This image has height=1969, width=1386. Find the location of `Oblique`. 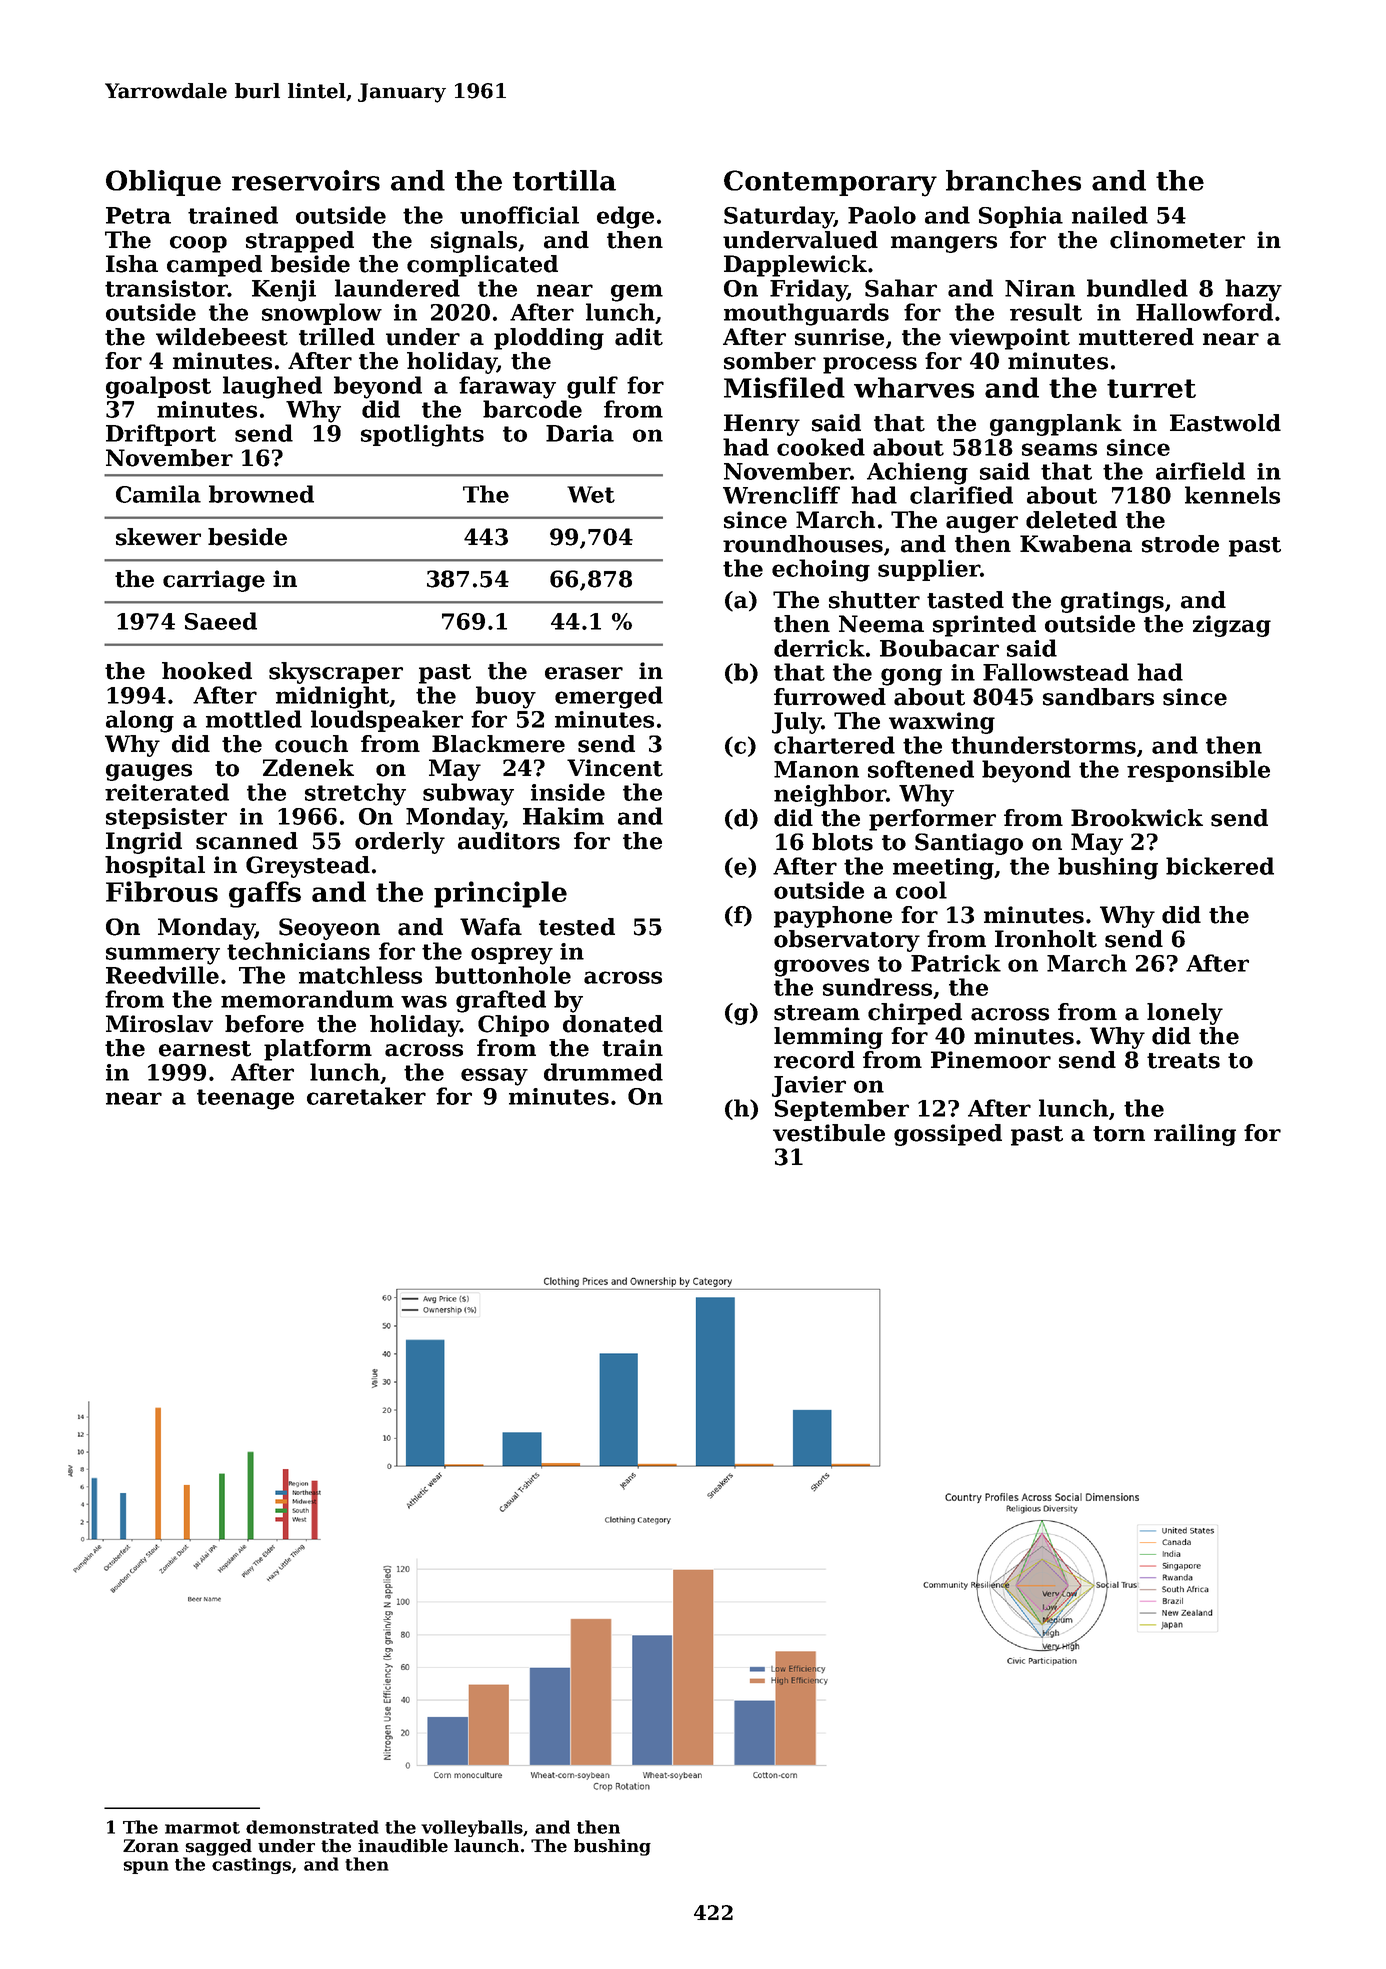

Oblique is located at coordinates (163, 183).
